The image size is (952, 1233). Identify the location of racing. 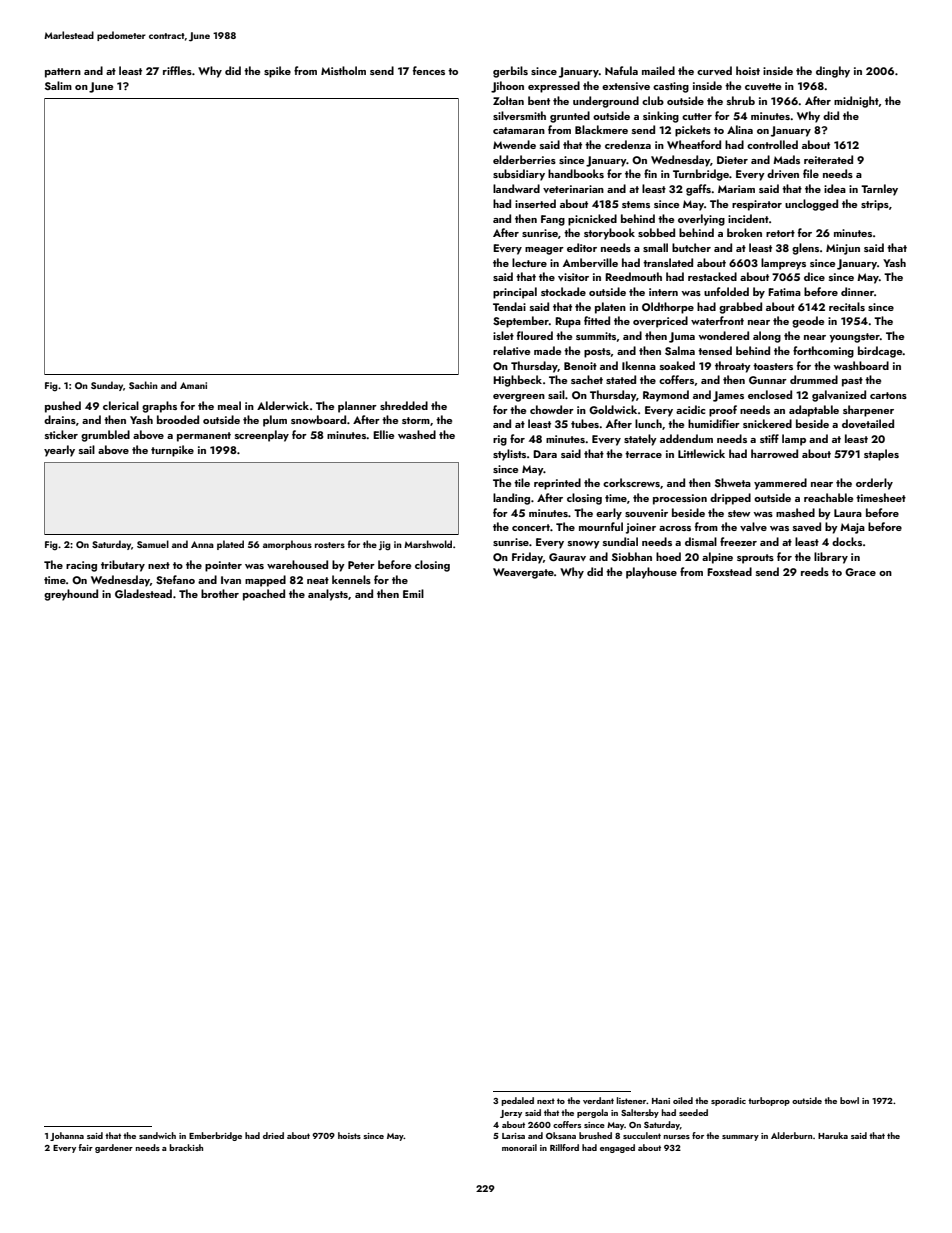
(81, 566).
